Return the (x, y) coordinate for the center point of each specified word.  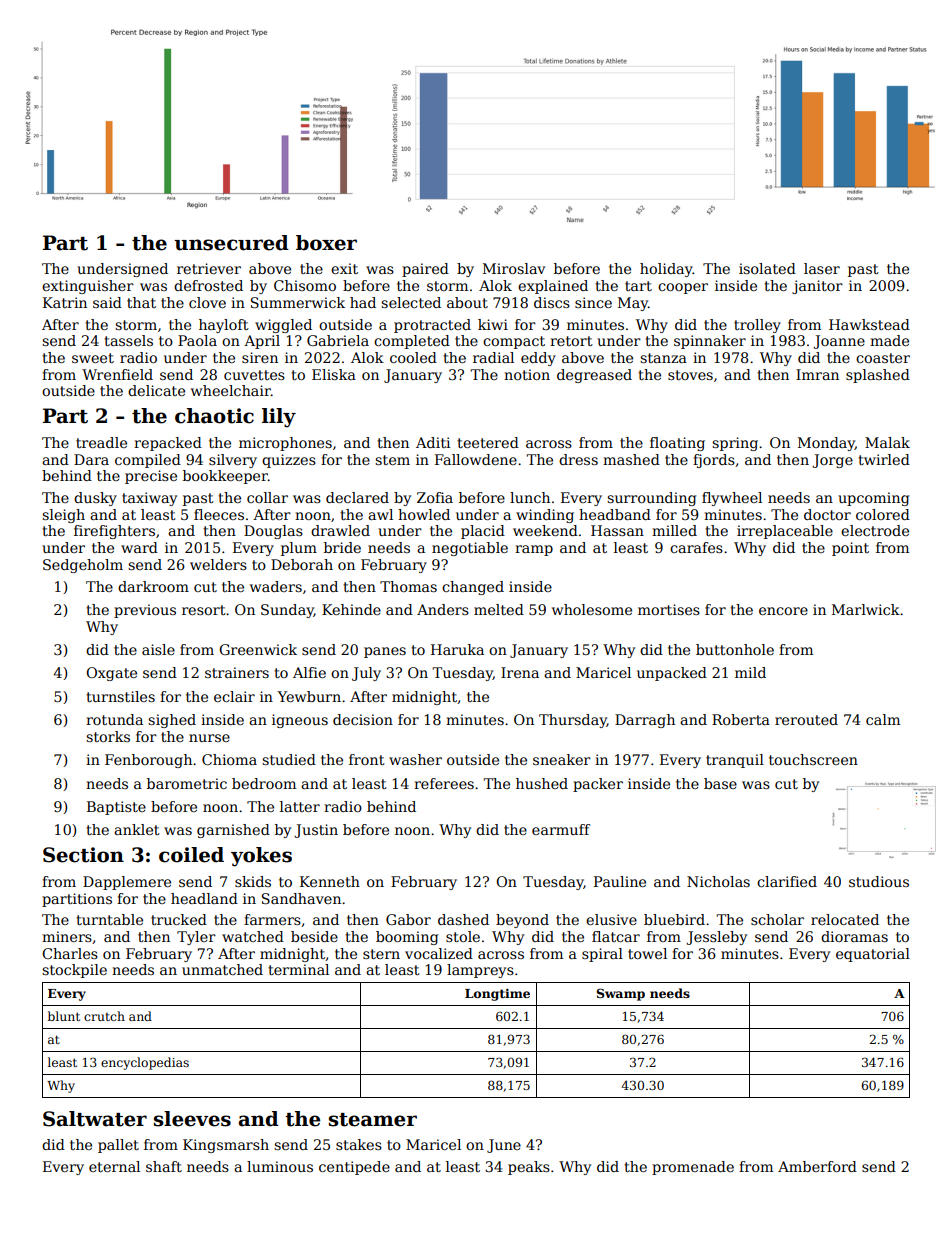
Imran (817, 374)
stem (392, 460)
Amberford (817, 1166)
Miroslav (514, 268)
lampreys (480, 971)
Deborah (302, 564)
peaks (529, 1168)
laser (822, 268)
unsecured (231, 243)
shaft (164, 1166)
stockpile (74, 971)
